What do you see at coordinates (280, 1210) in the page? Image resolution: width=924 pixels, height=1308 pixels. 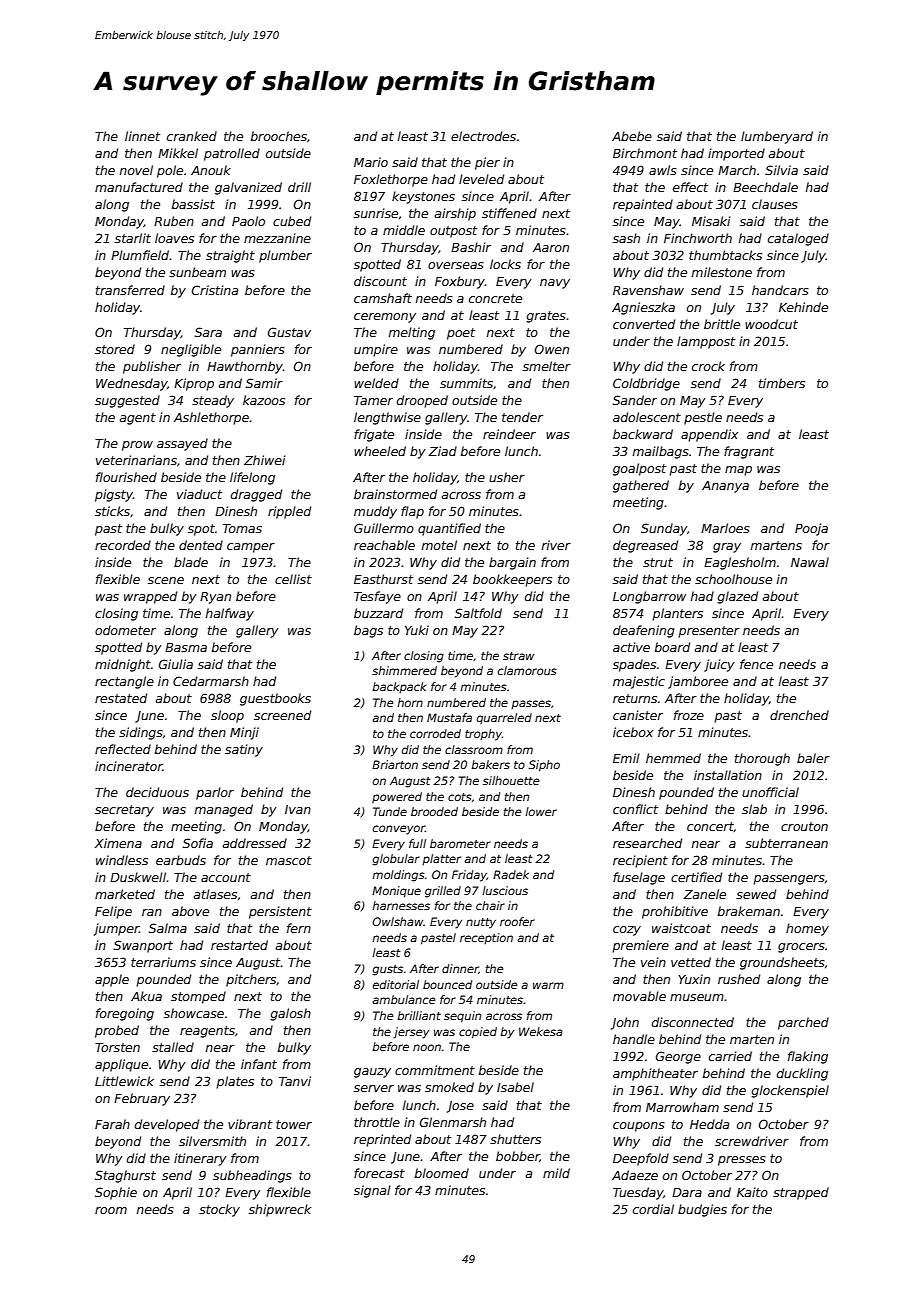 I see `shipwreck` at bounding box center [280, 1210].
